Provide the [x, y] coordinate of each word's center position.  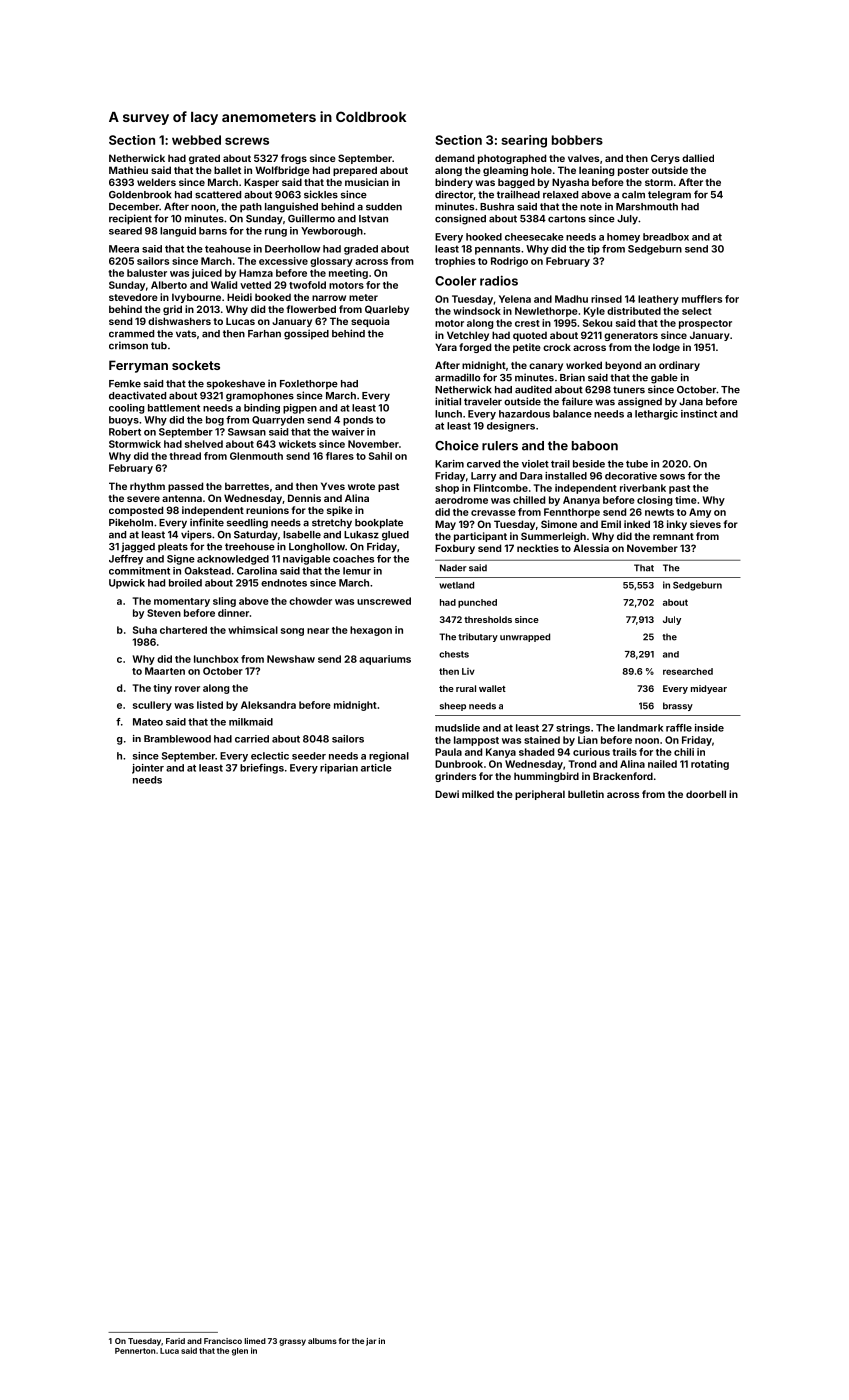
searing [524, 141]
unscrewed [384, 601]
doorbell [706, 794]
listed [210, 705]
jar [371, 1342]
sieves [705, 524]
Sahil [380, 456]
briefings [262, 769]
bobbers [577, 140]
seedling [247, 523]
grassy [292, 1342]
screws [247, 141]
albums [322, 1341]
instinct [699, 414]
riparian [339, 769]
